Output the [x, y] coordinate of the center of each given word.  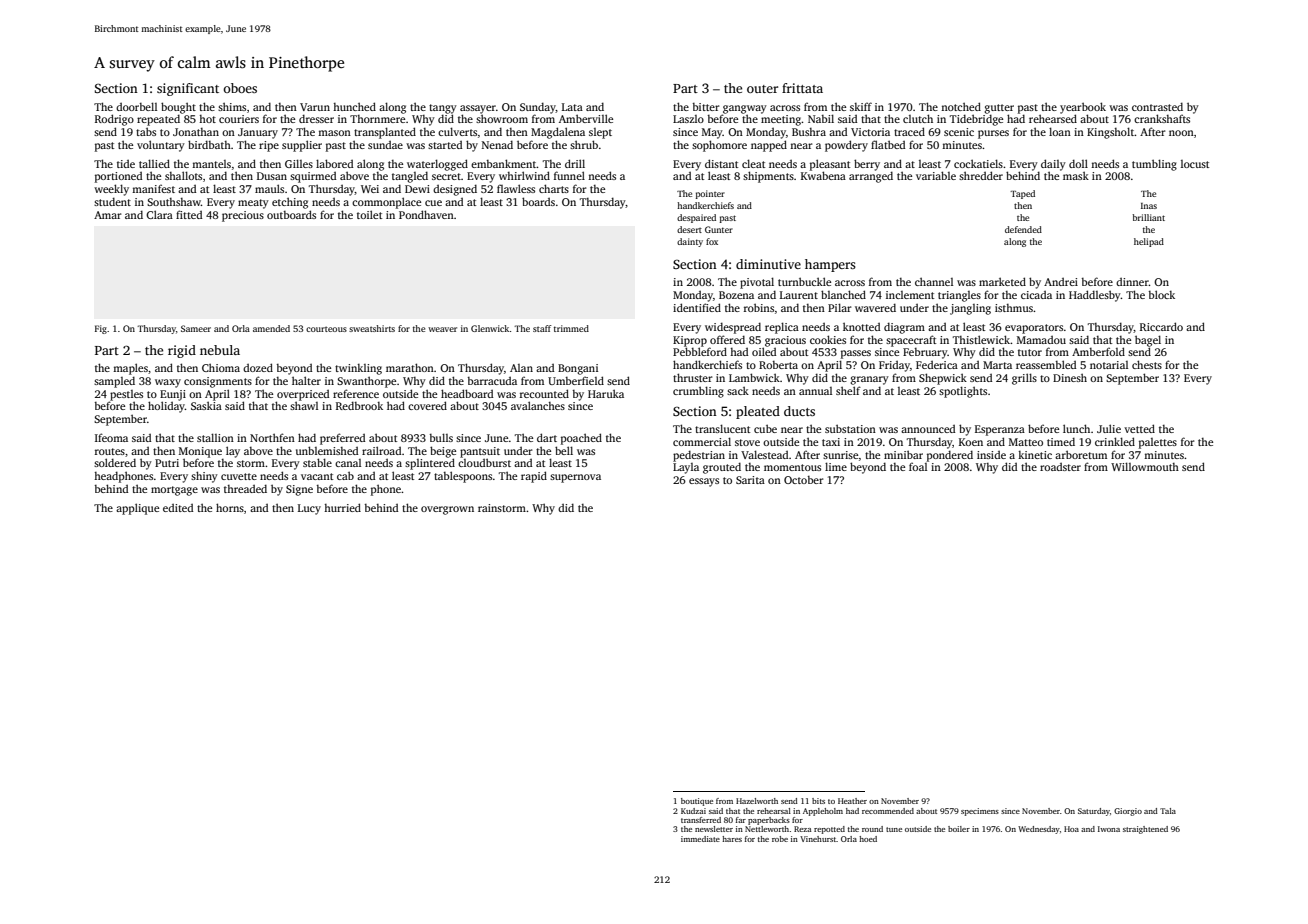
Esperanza [1000, 430]
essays [704, 482]
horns [230, 507]
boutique [697, 802]
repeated [158, 120]
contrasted [1157, 106]
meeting [781, 120]
